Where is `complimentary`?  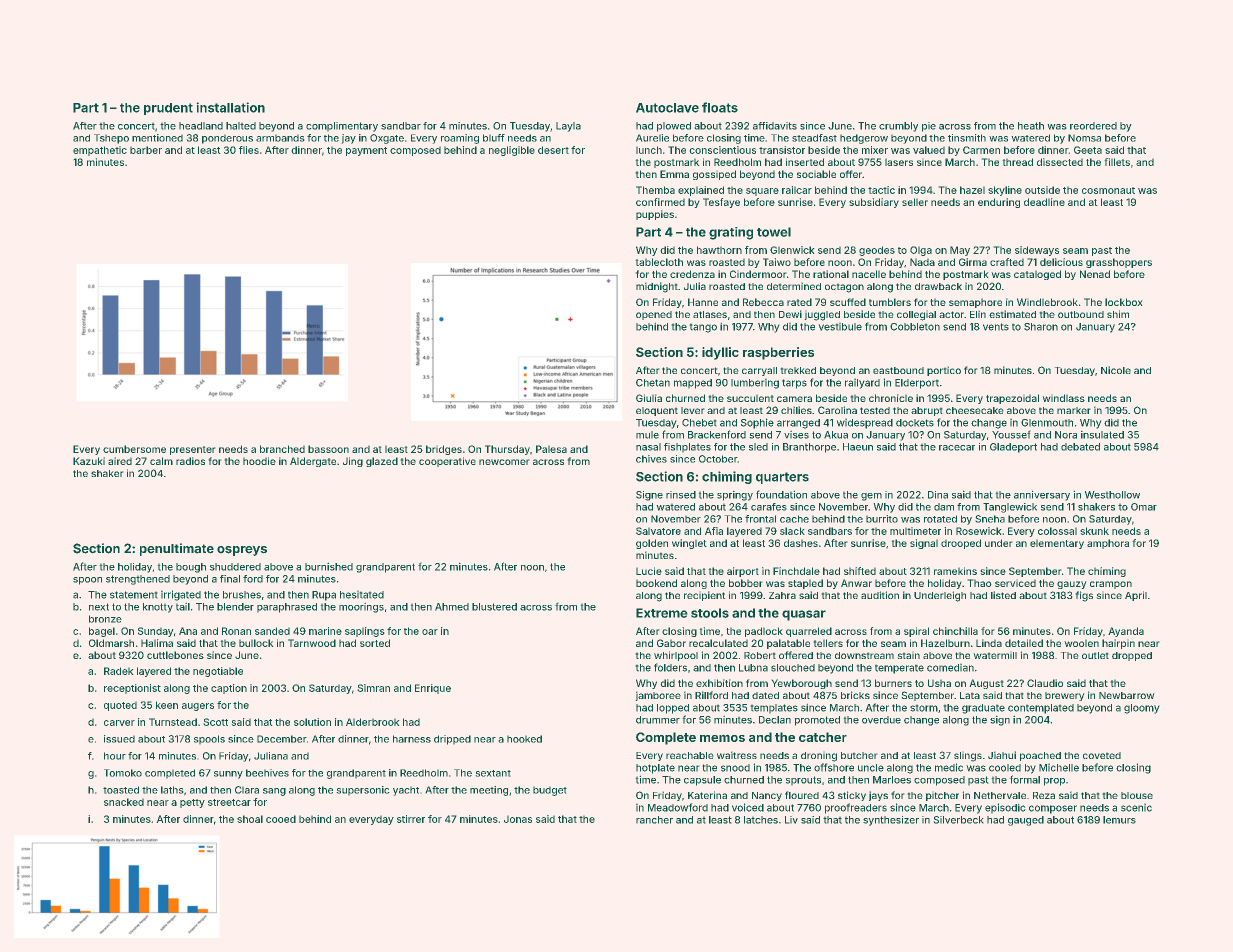 complimentary is located at coordinates (342, 127).
